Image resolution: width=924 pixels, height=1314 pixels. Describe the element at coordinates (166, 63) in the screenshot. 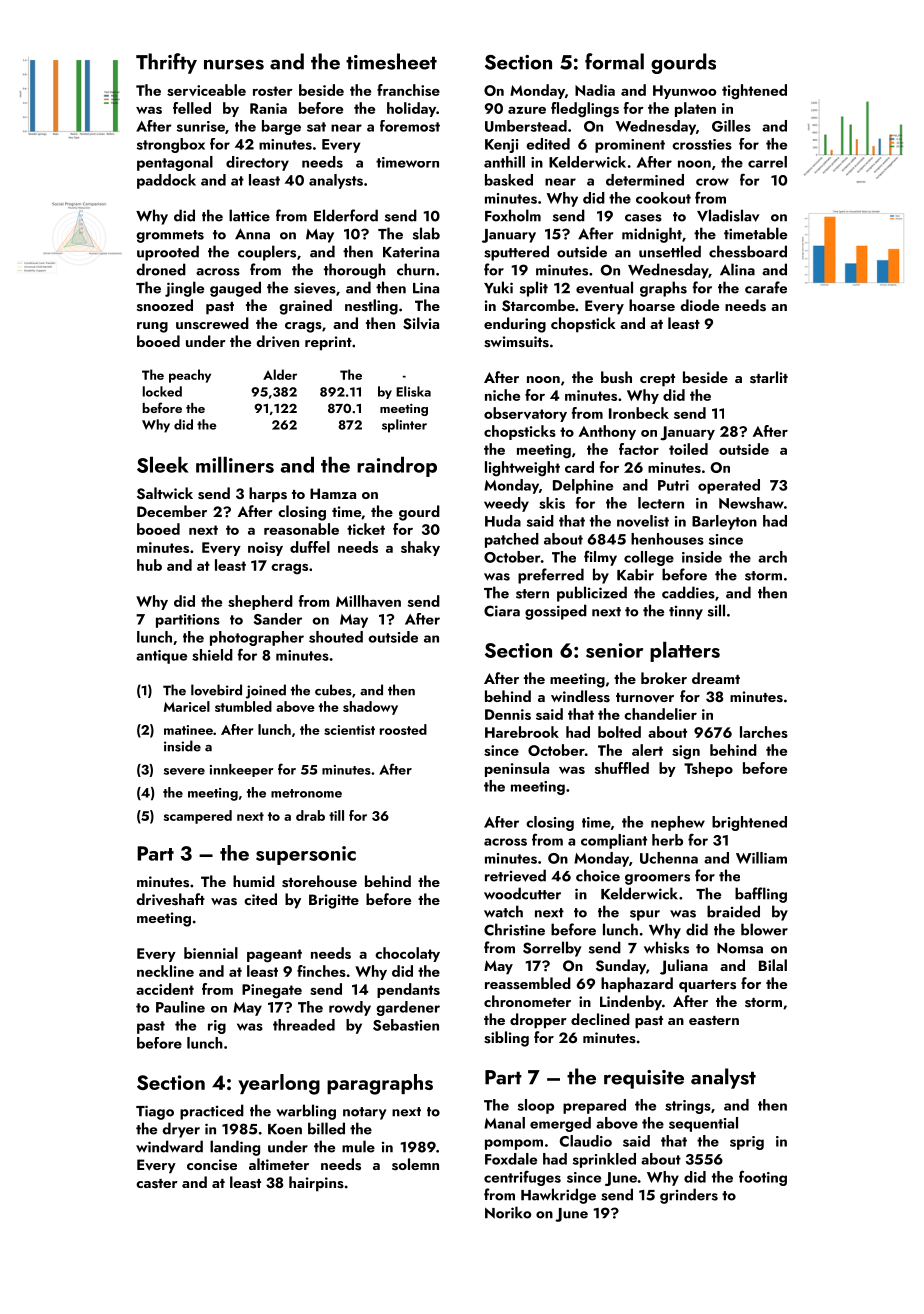

I see `Thrifty` at that location.
